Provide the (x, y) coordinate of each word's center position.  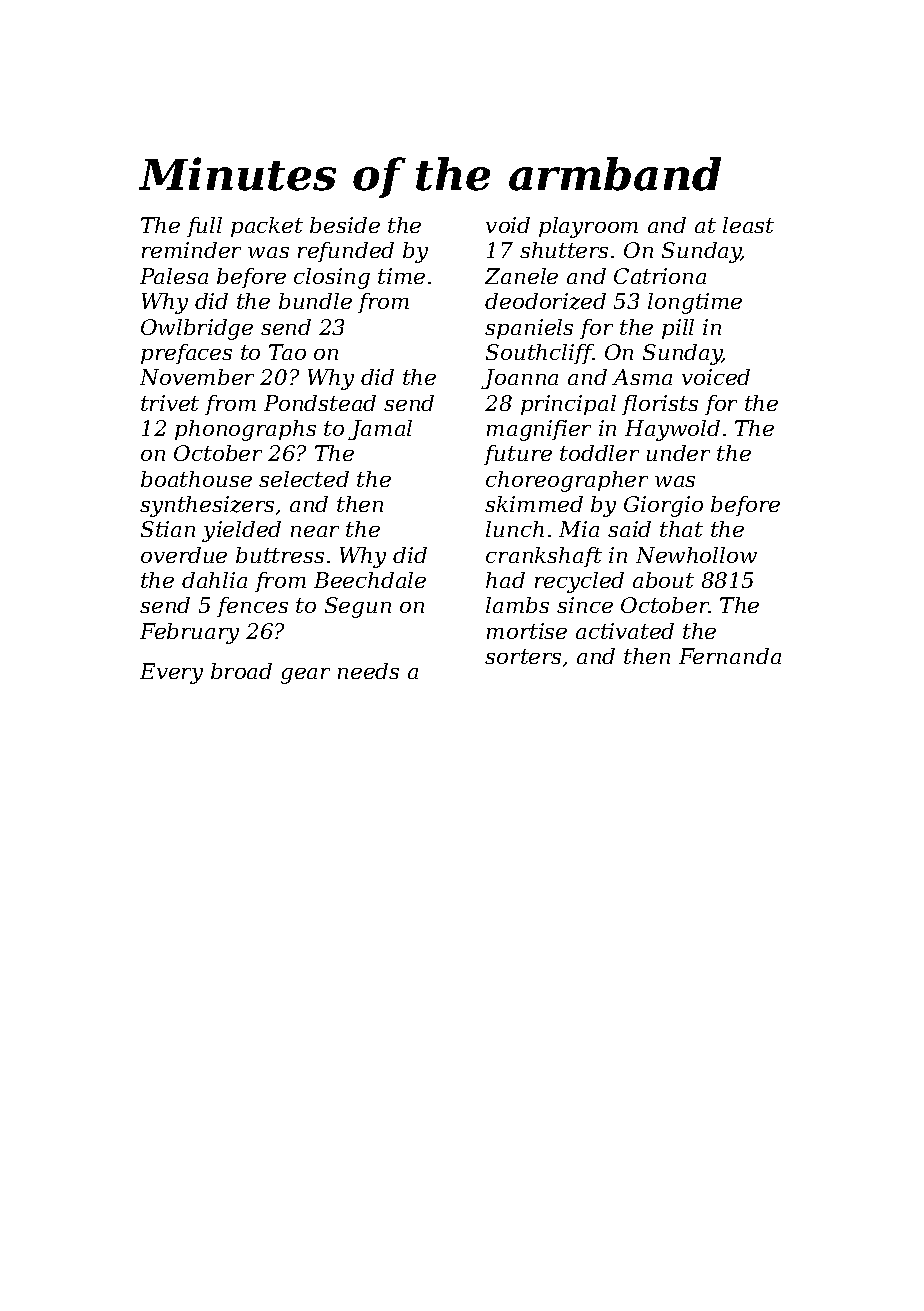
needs (368, 671)
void (508, 225)
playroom (588, 227)
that (681, 529)
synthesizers (207, 506)
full (204, 227)
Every (171, 673)
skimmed (534, 504)
